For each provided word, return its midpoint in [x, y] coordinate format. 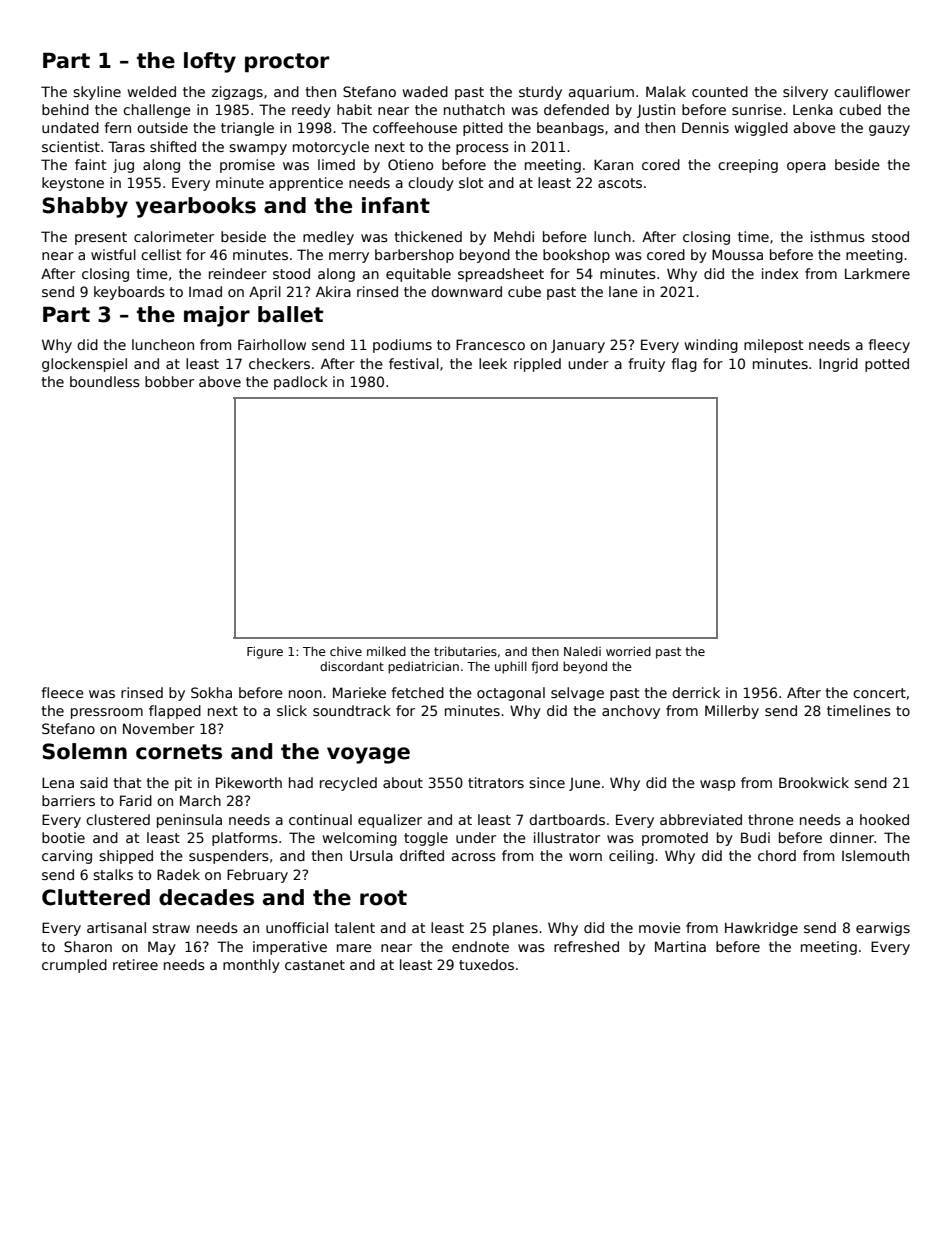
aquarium [601, 93]
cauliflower [872, 91]
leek [493, 363]
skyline [97, 93]
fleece [62, 692]
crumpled [74, 966]
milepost [774, 346]
